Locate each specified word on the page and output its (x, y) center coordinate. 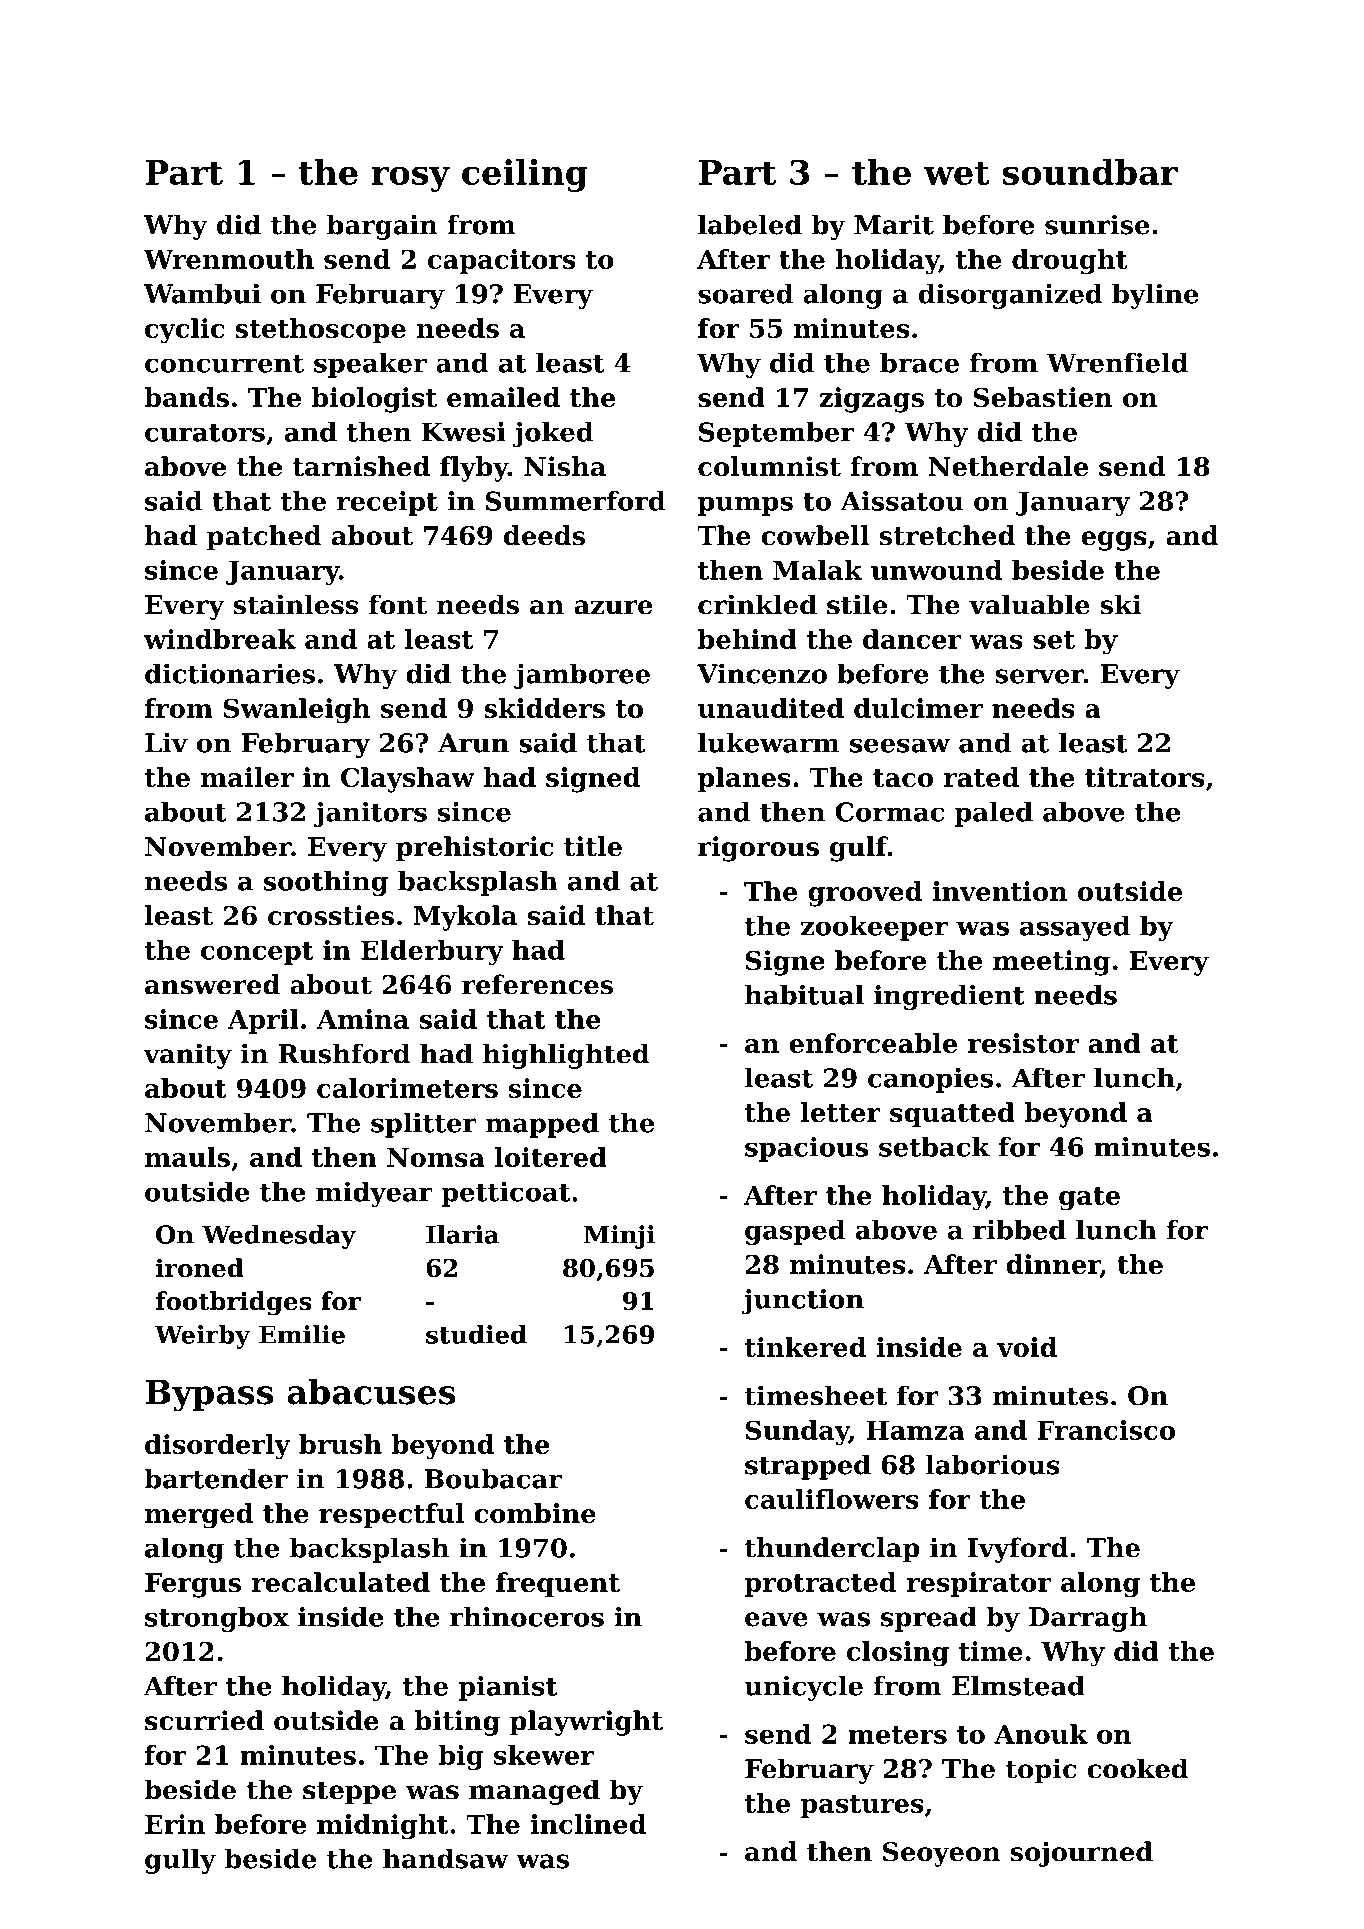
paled (994, 814)
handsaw (446, 1858)
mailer (247, 777)
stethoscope (320, 330)
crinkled (757, 604)
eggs (1114, 541)
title (593, 846)
